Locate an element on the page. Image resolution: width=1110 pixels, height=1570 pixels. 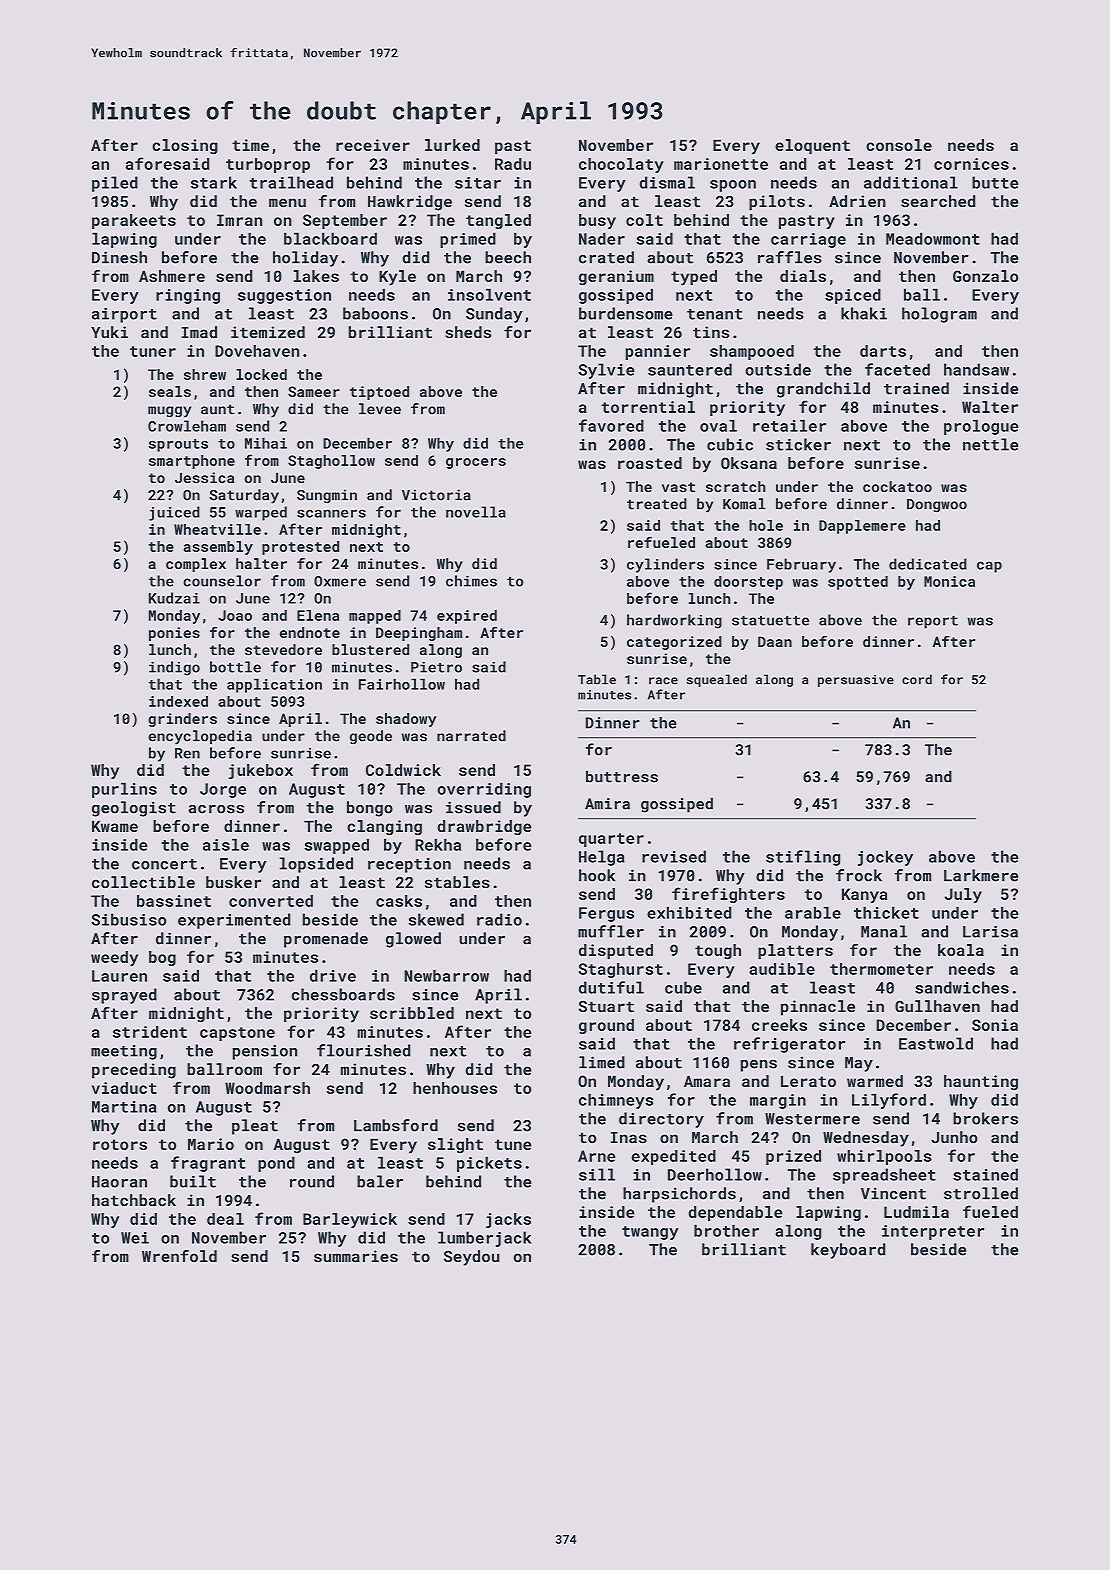
dependable is located at coordinates (735, 1213).
